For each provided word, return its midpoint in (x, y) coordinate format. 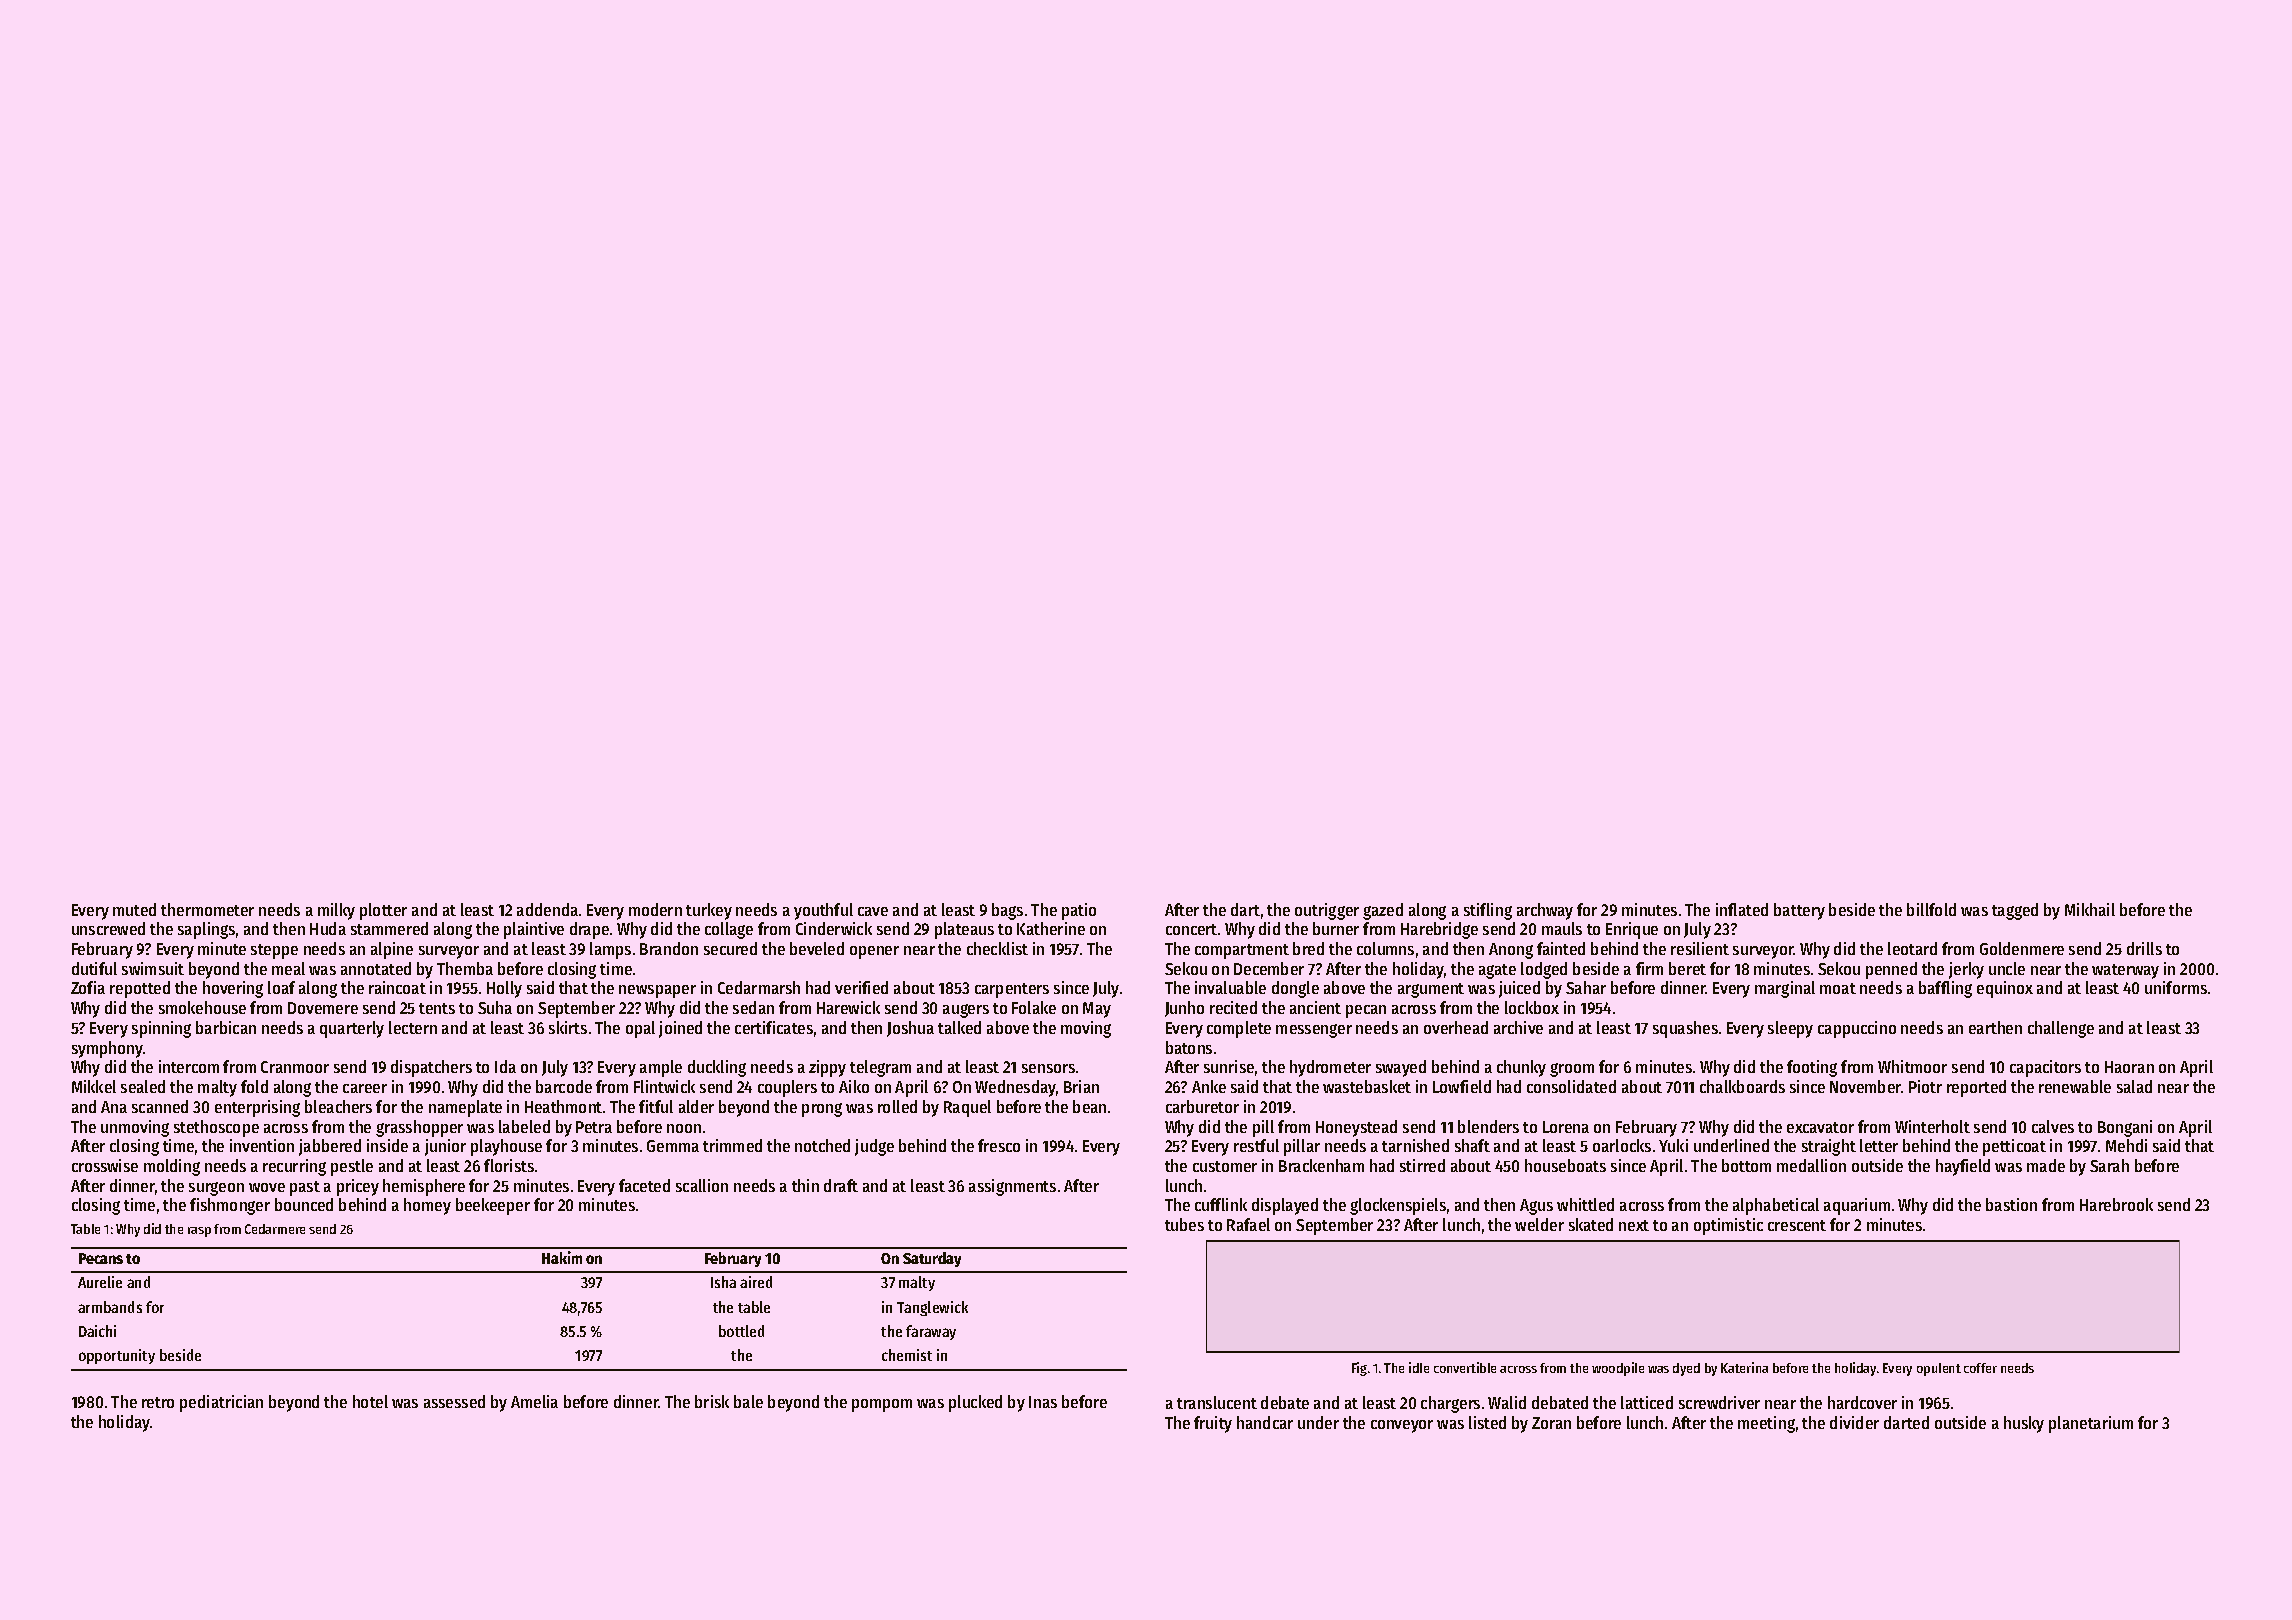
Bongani (2125, 1128)
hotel (370, 1401)
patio (1079, 911)
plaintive (534, 930)
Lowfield (1462, 1086)
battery (1799, 911)
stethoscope (216, 1128)
